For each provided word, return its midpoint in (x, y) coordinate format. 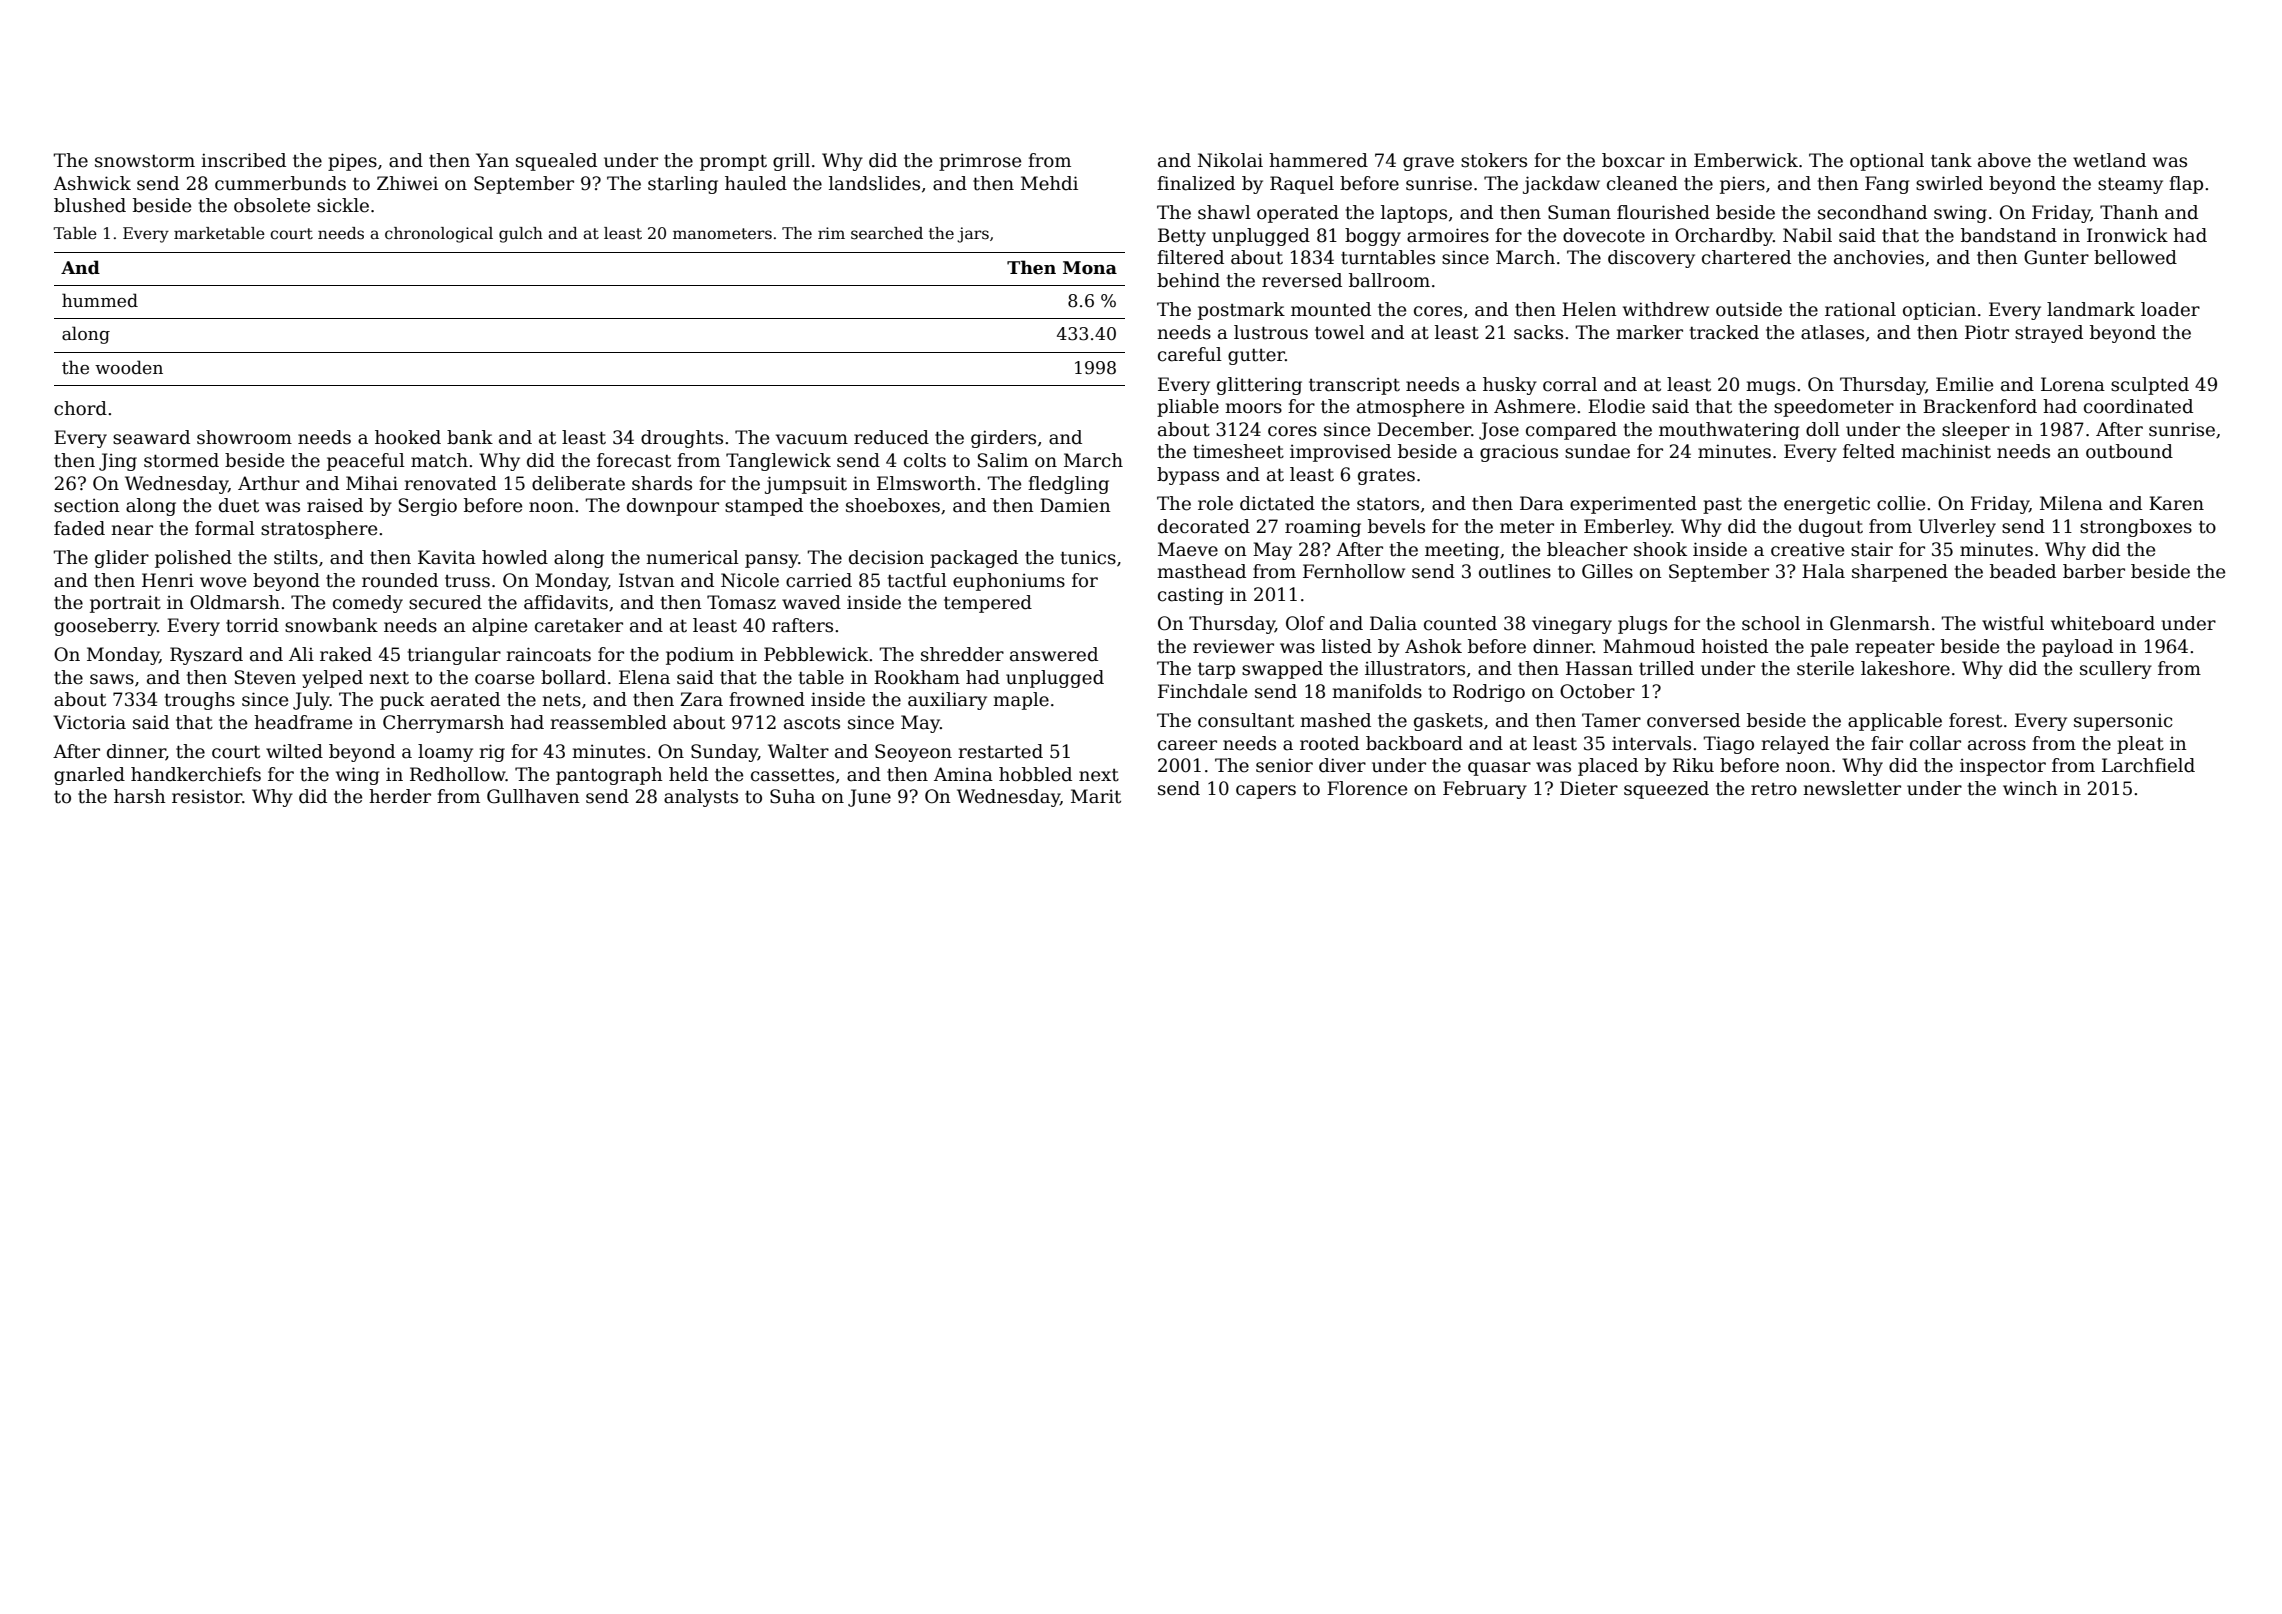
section (87, 506)
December (1424, 429)
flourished (1663, 212)
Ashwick (92, 183)
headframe (303, 722)
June (869, 798)
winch (2030, 788)
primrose (980, 162)
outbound (2129, 451)
